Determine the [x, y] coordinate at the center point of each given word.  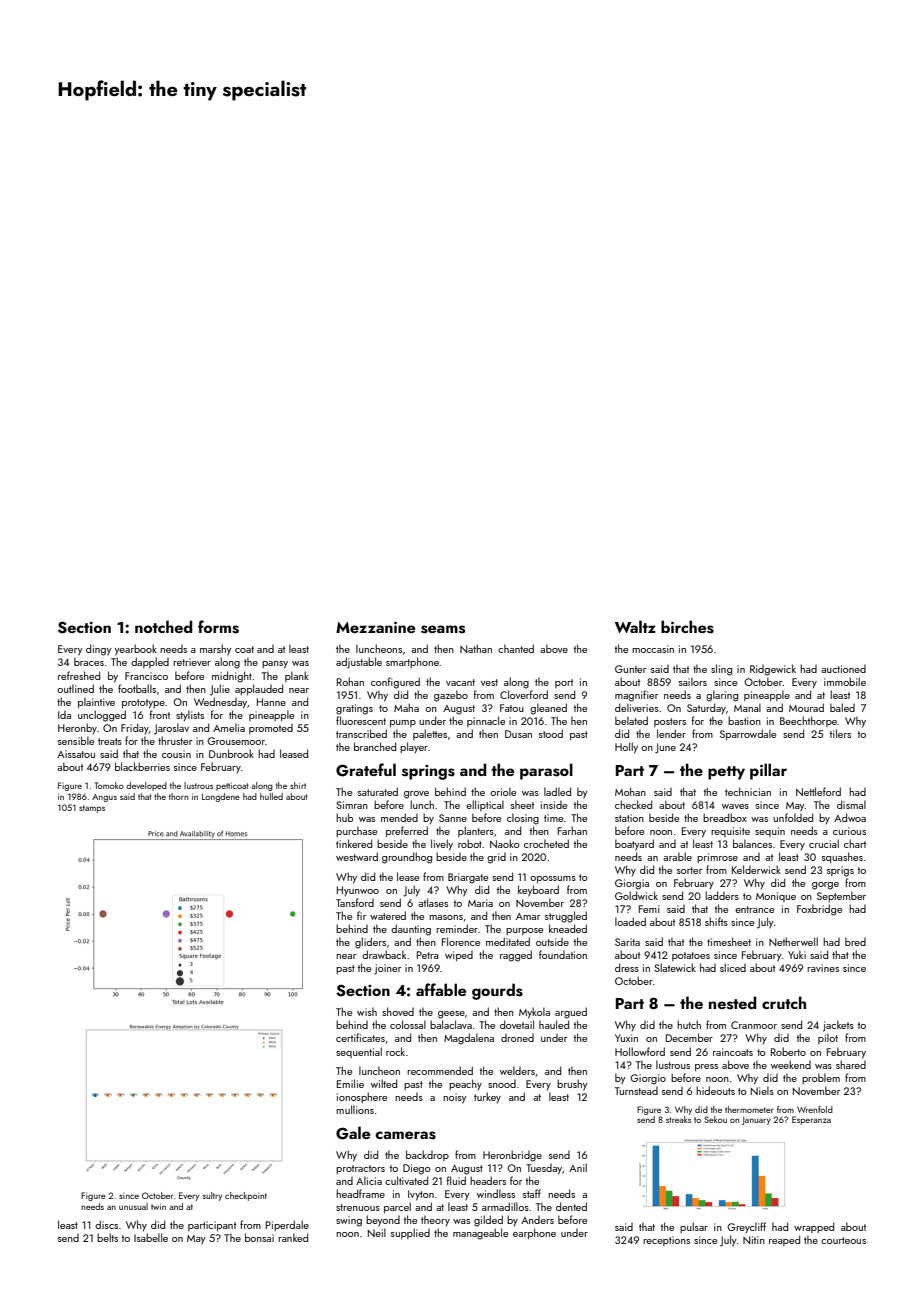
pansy [275, 665]
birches [687, 627]
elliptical [485, 805]
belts [107, 1237]
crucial [824, 843]
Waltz [635, 626]
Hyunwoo [358, 891]
